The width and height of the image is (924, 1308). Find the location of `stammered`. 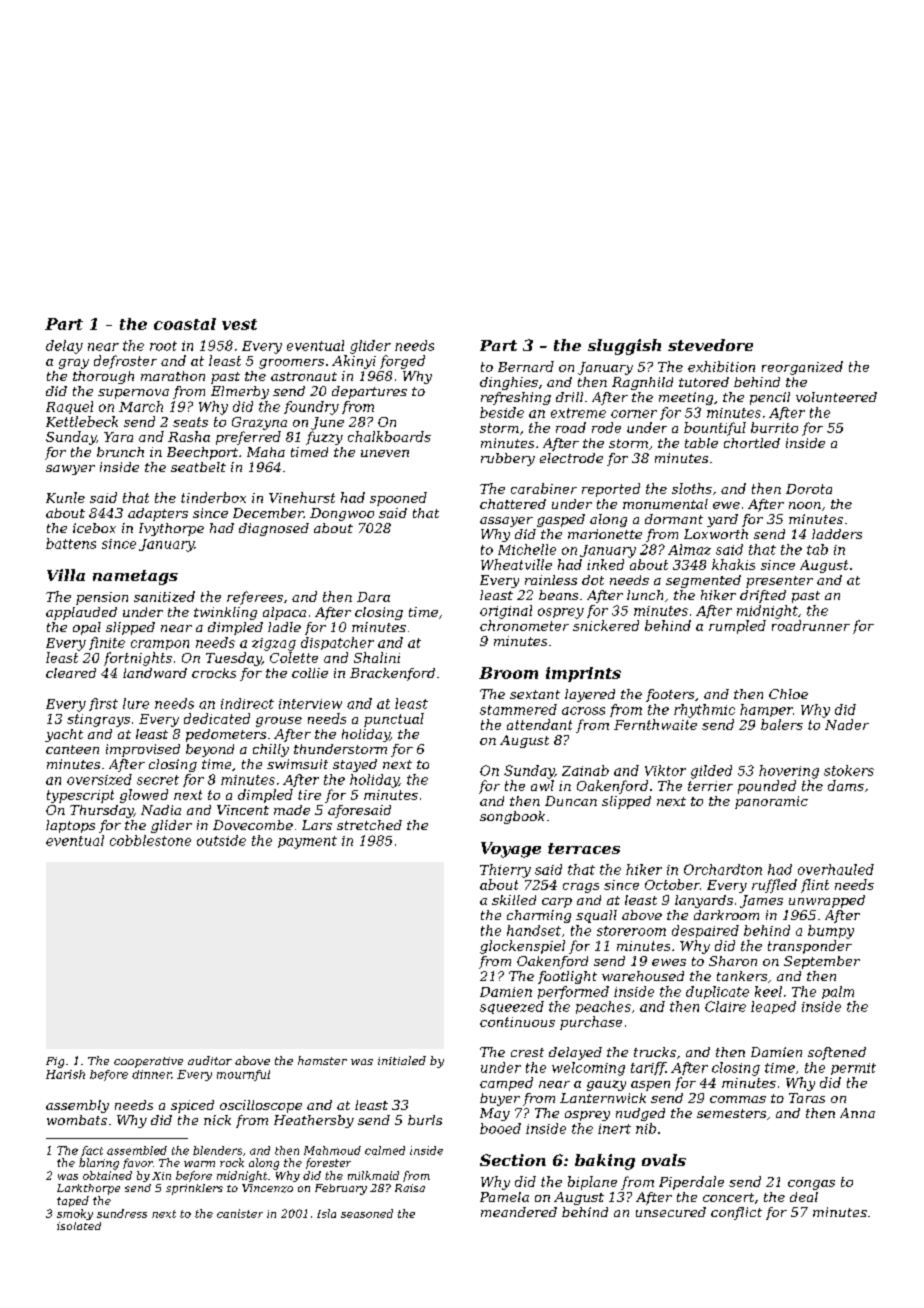

stammered is located at coordinates (518, 709).
